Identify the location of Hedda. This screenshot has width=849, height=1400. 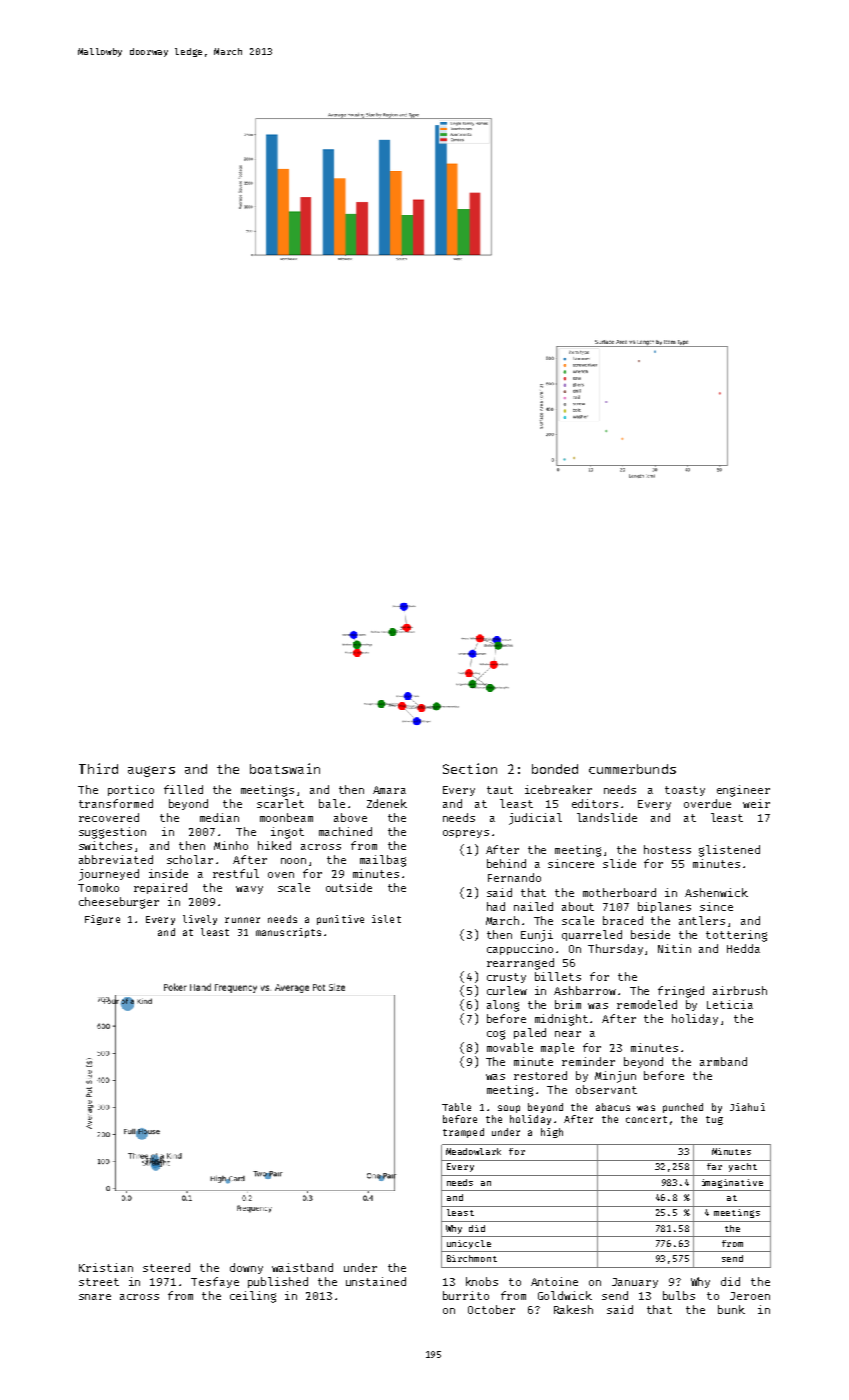
(743, 948).
